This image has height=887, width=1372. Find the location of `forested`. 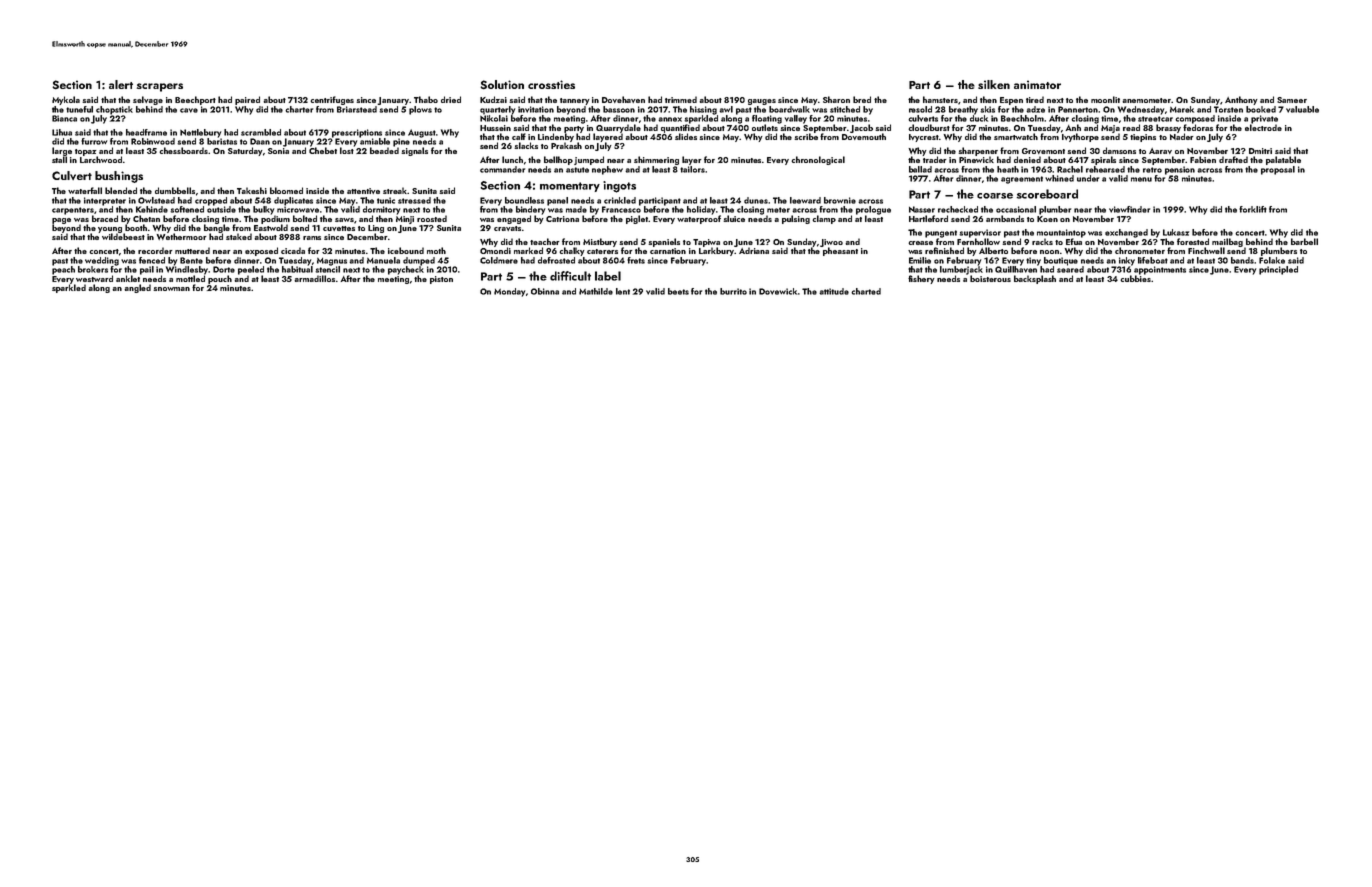

forested is located at coordinates (1193, 241).
